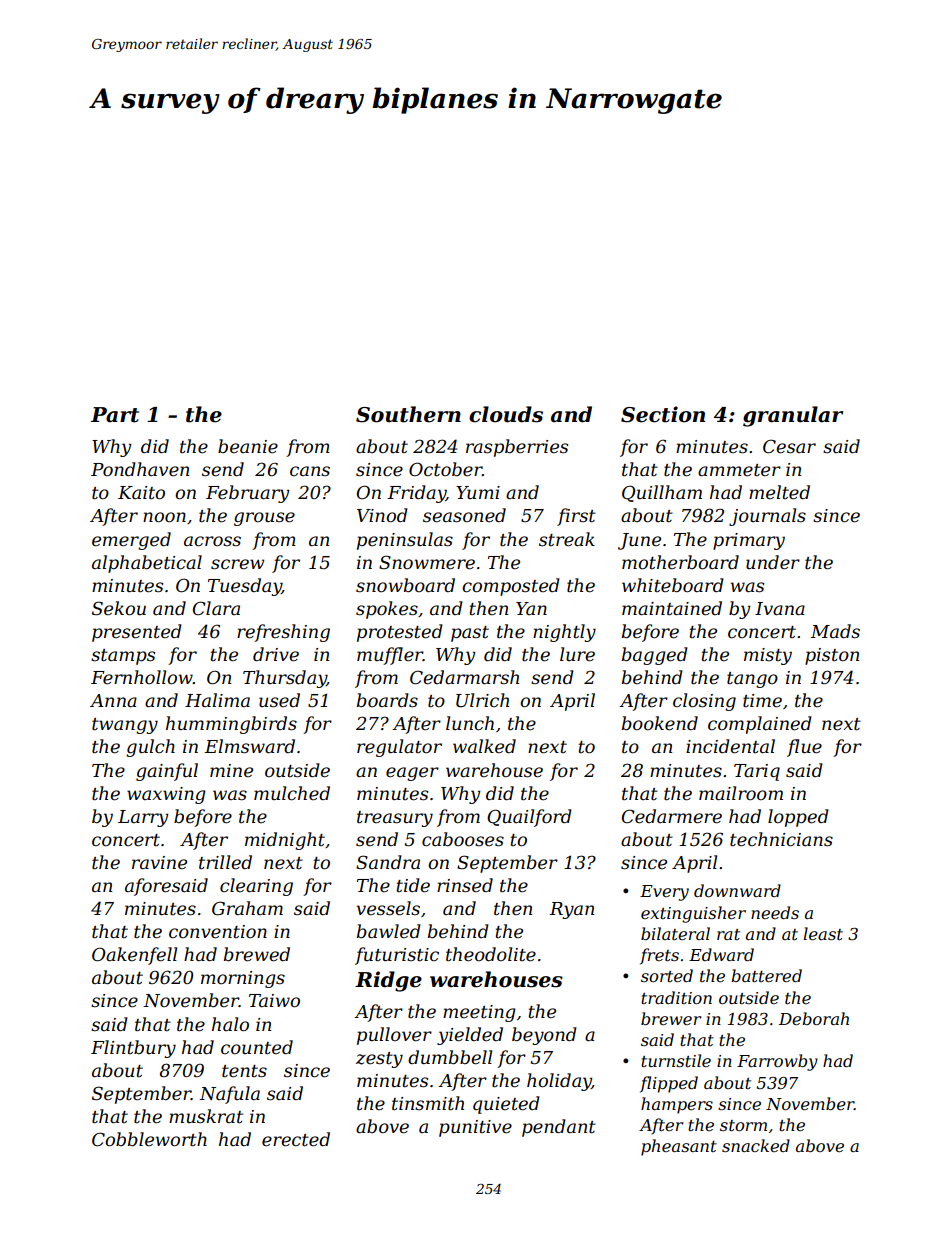  What do you see at coordinates (131, 541) in the screenshot?
I see `emerged` at bounding box center [131, 541].
